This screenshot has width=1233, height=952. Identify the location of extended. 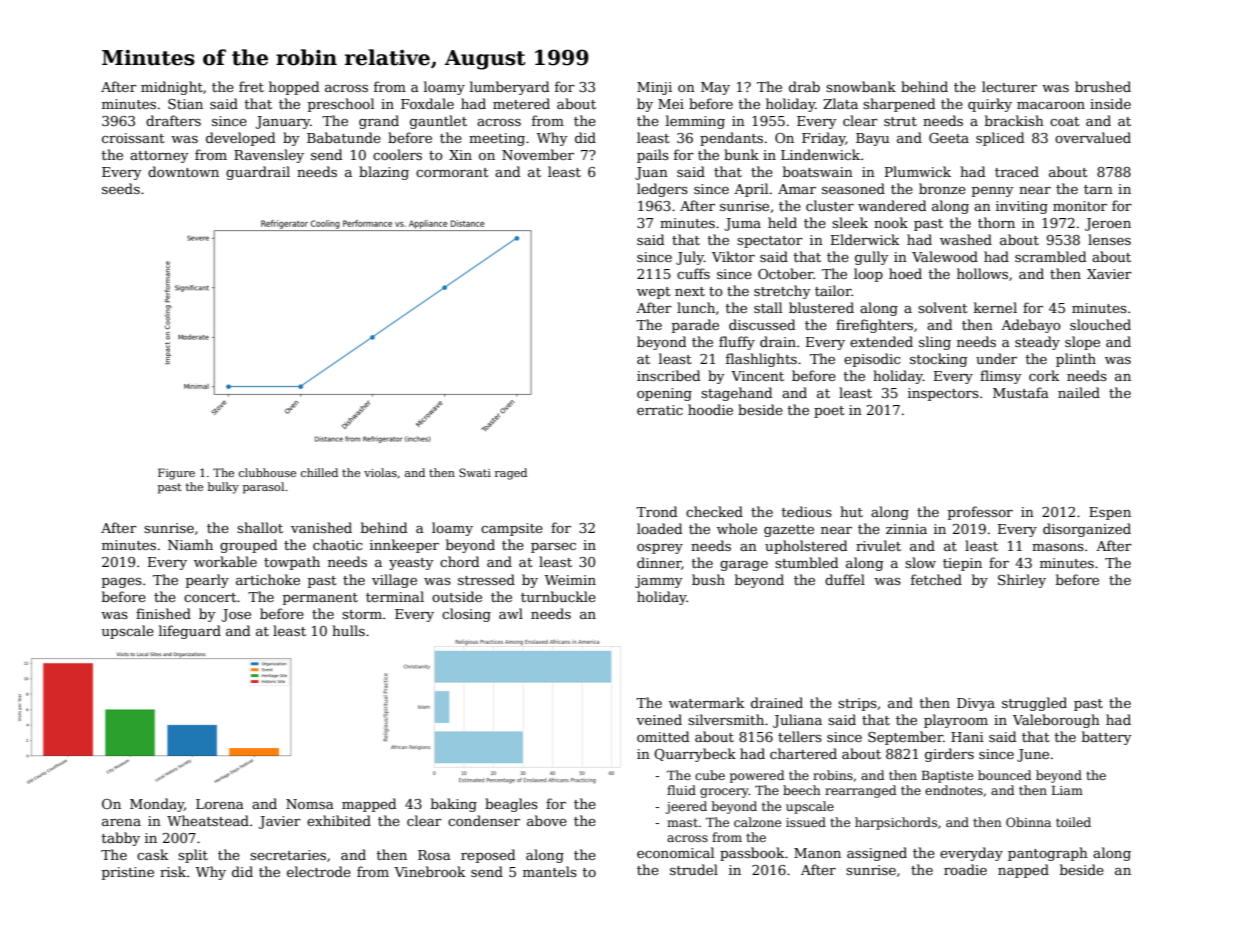
(881, 341).
